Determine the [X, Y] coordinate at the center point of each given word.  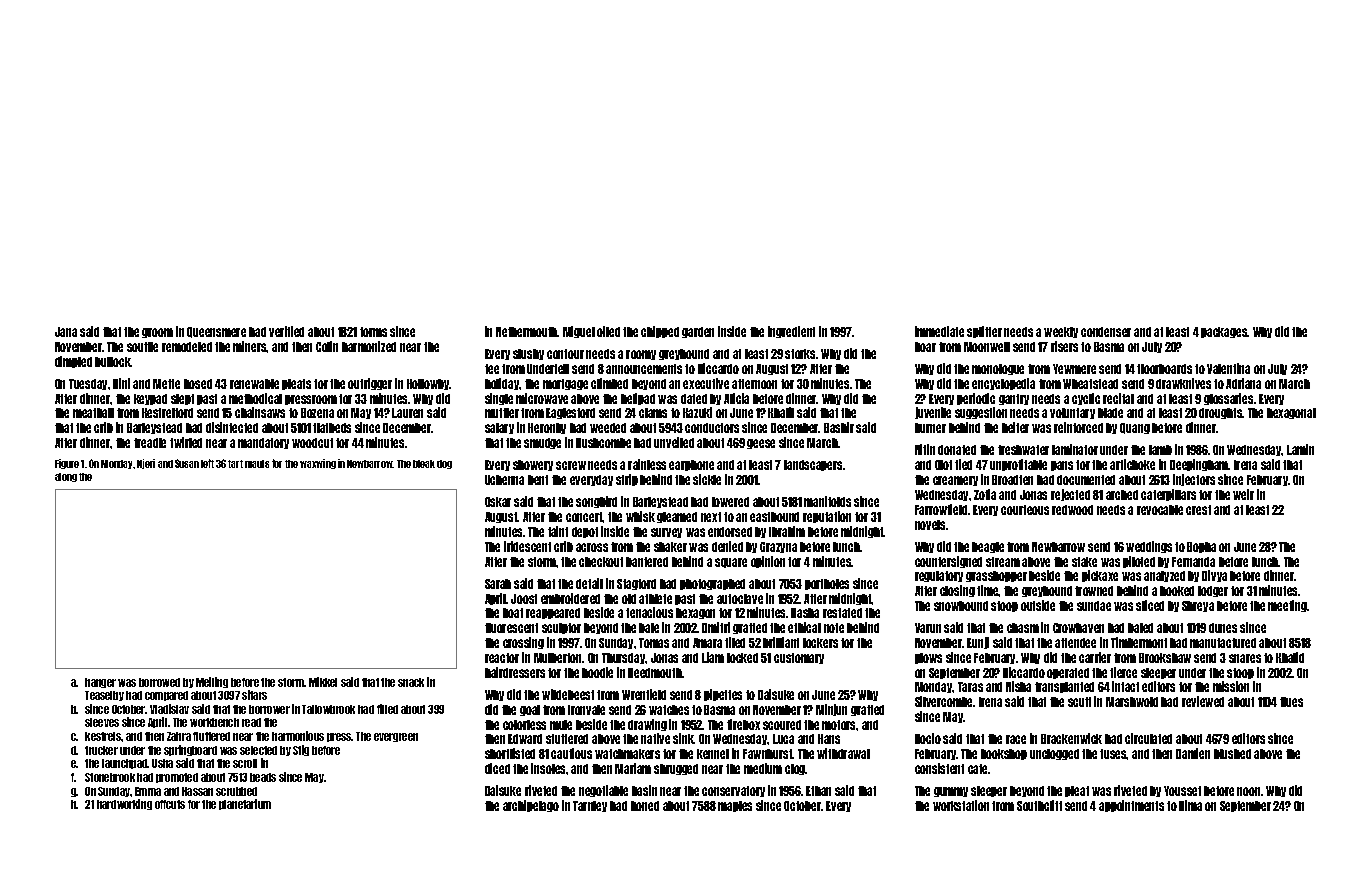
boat [513, 613]
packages [1224, 332]
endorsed [730, 532]
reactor [502, 658]
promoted [177, 778]
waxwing [318, 464]
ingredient [791, 332]
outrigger [370, 384]
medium [763, 768]
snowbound [961, 606]
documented [1086, 480]
